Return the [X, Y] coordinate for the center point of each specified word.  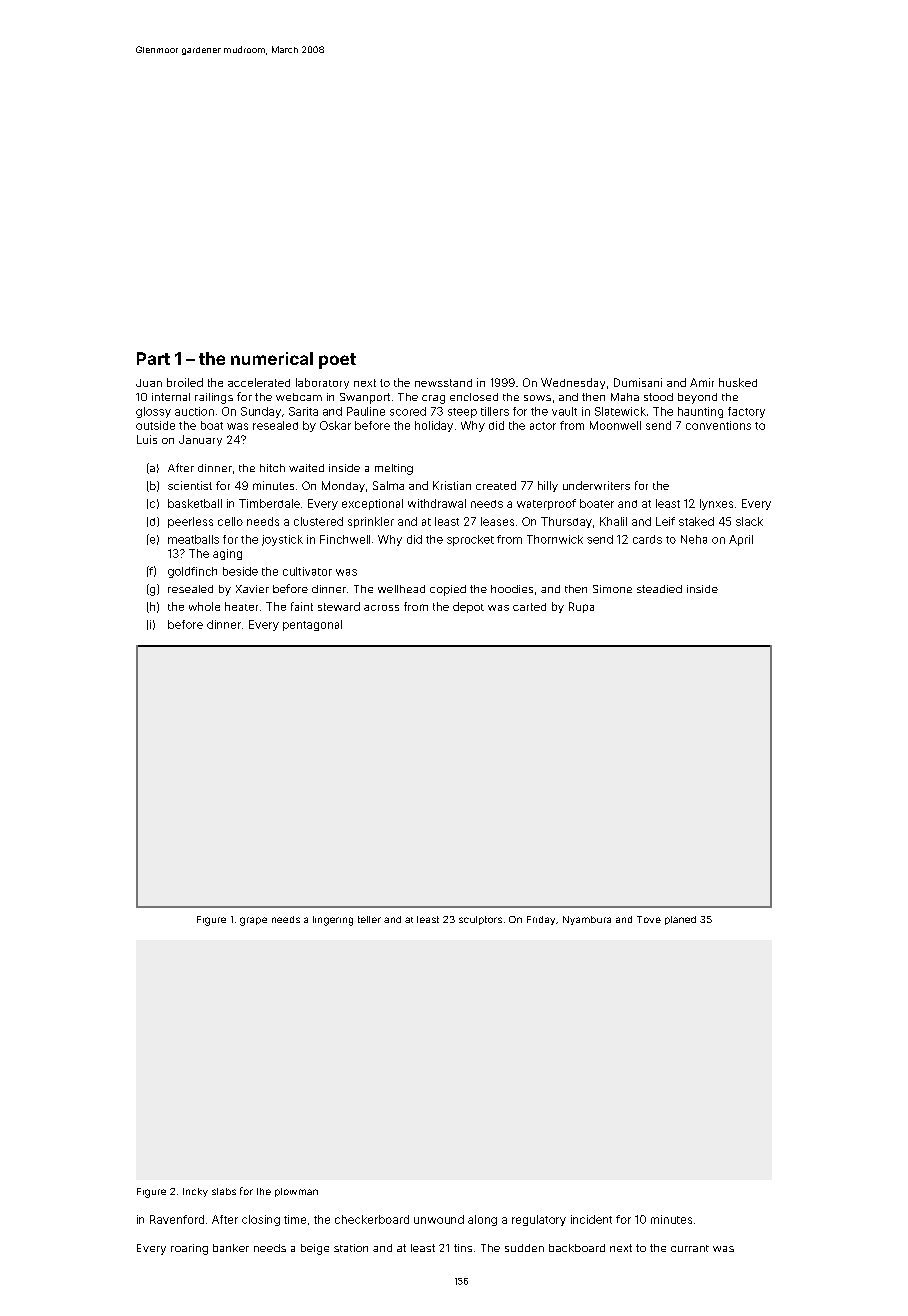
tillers [495, 411]
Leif [665, 521]
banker [231, 1248]
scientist [190, 485]
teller [369, 919]
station [351, 1248]
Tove [649, 919]
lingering [333, 921]
